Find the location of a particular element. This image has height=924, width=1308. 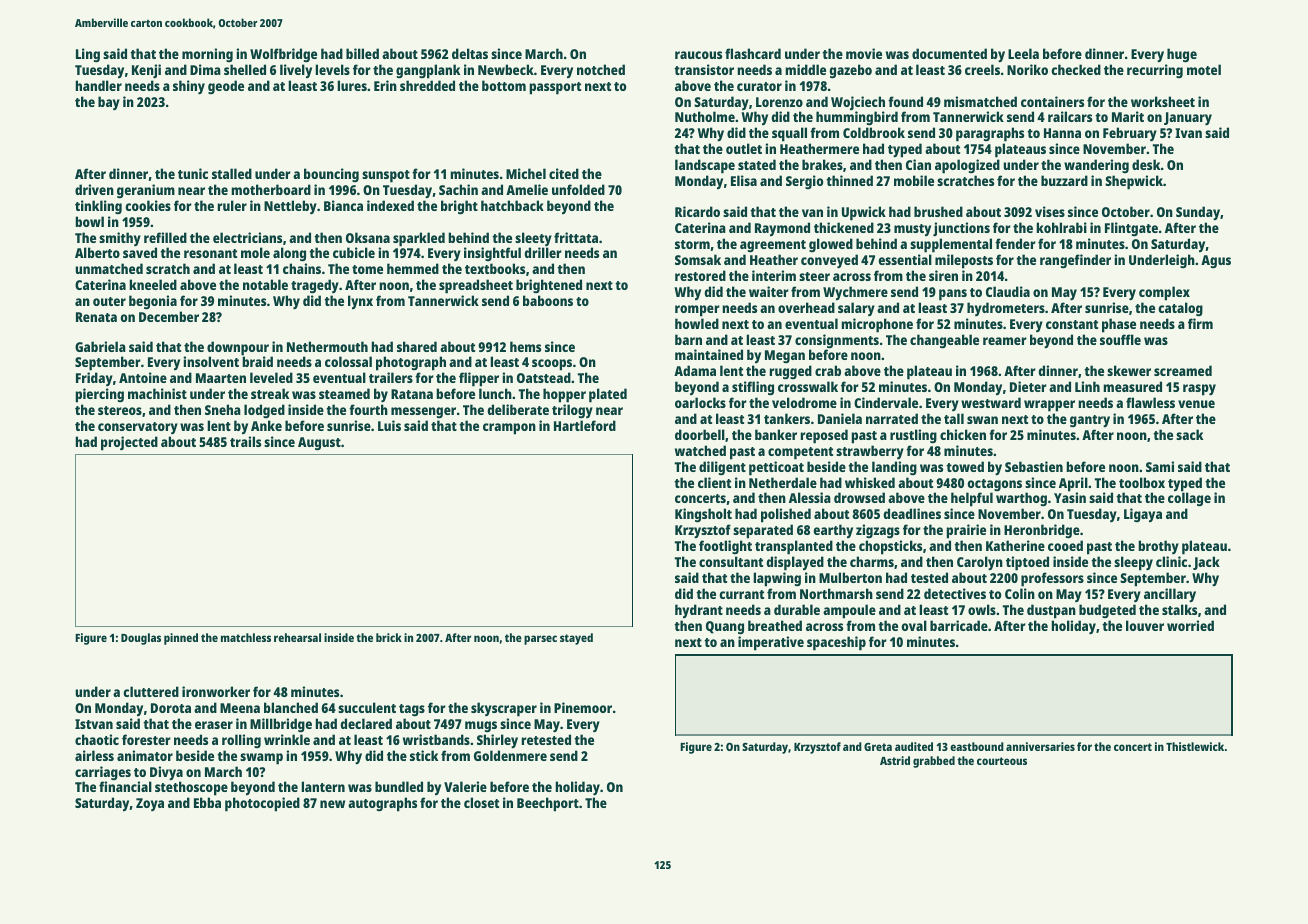

baboons is located at coordinates (548, 300).
